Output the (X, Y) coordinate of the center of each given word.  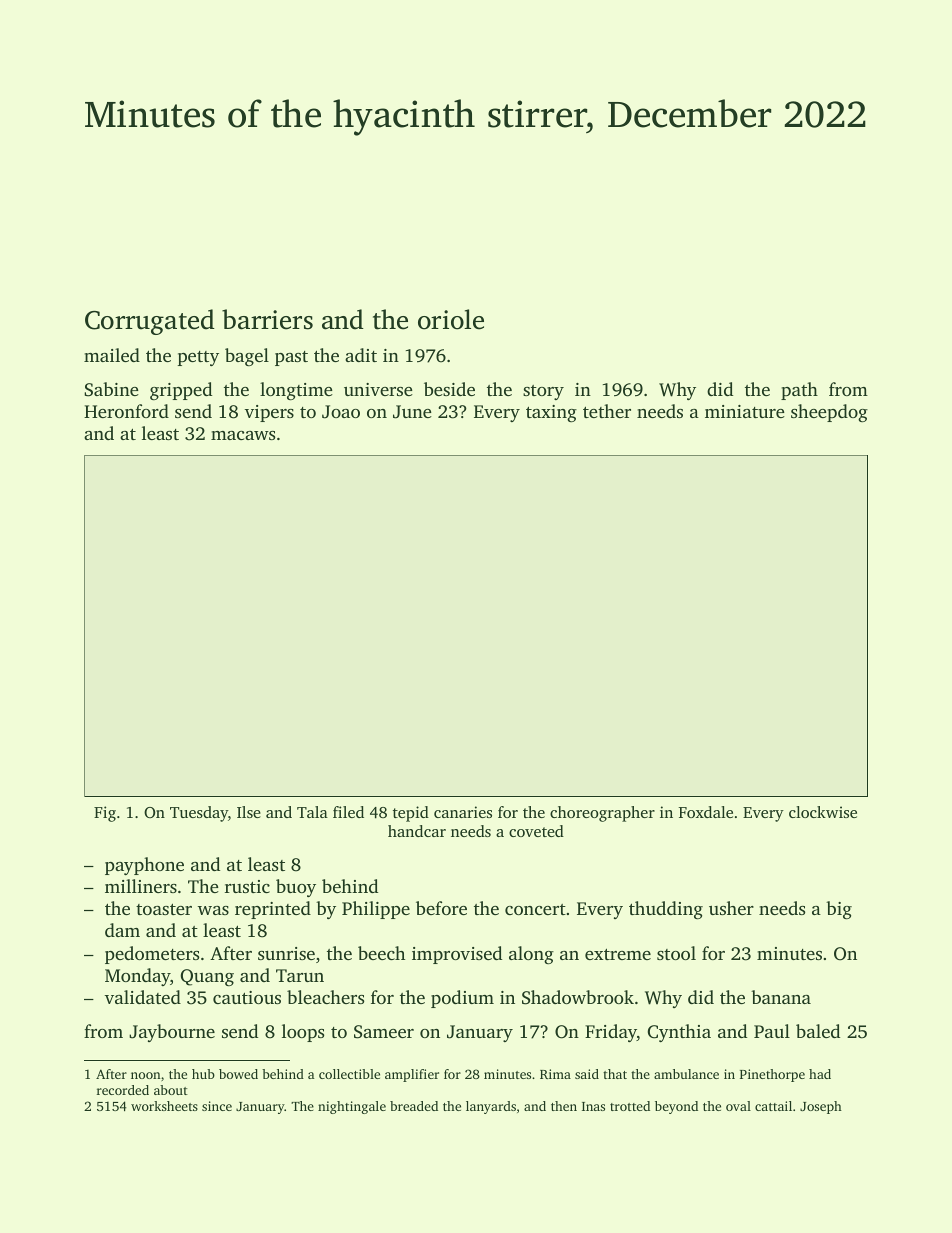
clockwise (823, 812)
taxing (551, 413)
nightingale (352, 1107)
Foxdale (706, 812)
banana (781, 997)
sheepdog (829, 413)
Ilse (249, 812)
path (799, 391)
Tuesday (199, 814)
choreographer (602, 814)
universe (378, 389)
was (213, 910)
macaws (243, 435)
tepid (411, 814)
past (291, 358)
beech (381, 953)
